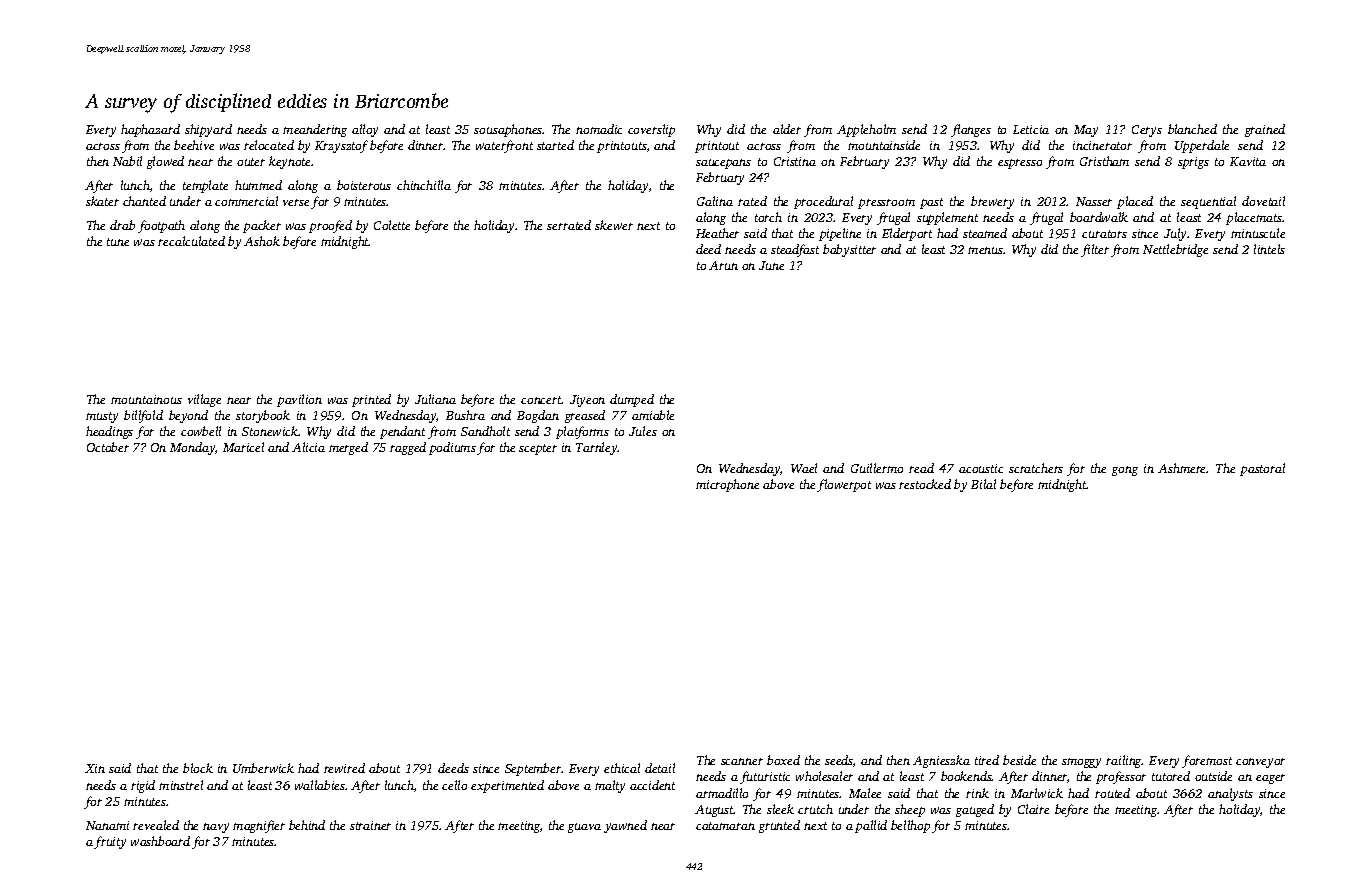 The height and width of the screenshot is (887, 1372). What do you see at coordinates (1182, 468) in the screenshot?
I see `Ashmere` at bounding box center [1182, 468].
